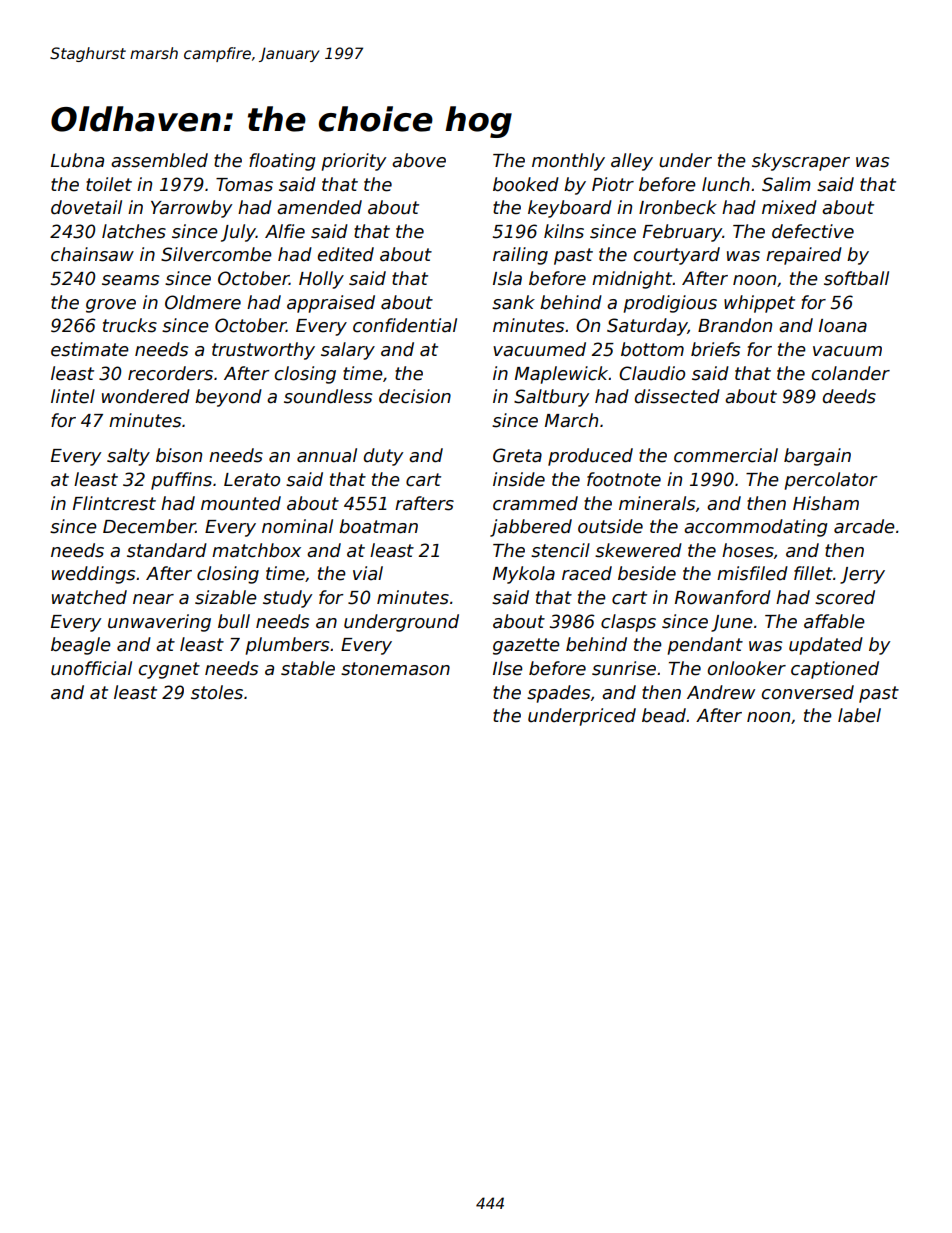  I want to click on scored, so click(845, 597).
